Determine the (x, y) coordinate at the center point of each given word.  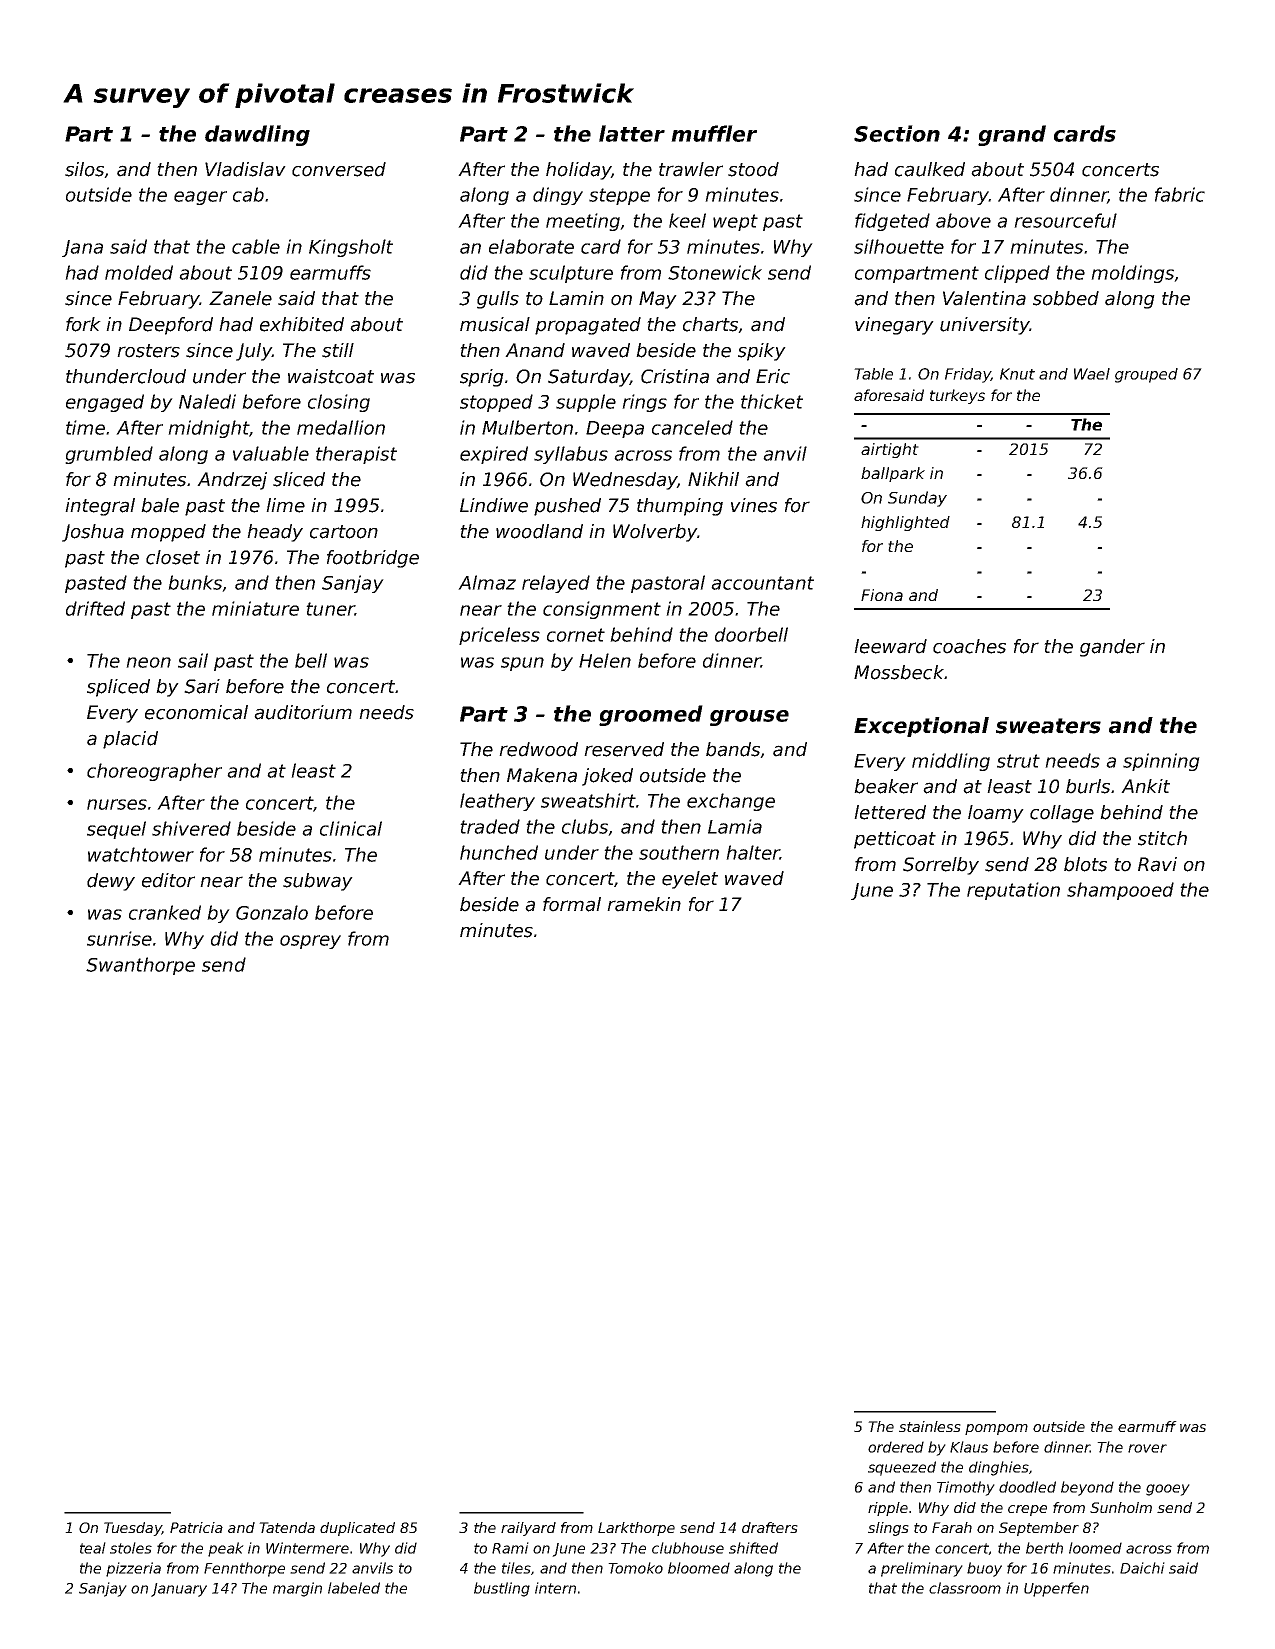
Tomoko (635, 1568)
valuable (271, 453)
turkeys (957, 396)
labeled (354, 1588)
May (658, 300)
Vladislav (245, 169)
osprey (310, 942)
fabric (1180, 194)
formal (572, 904)
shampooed (1120, 891)
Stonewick (715, 272)
